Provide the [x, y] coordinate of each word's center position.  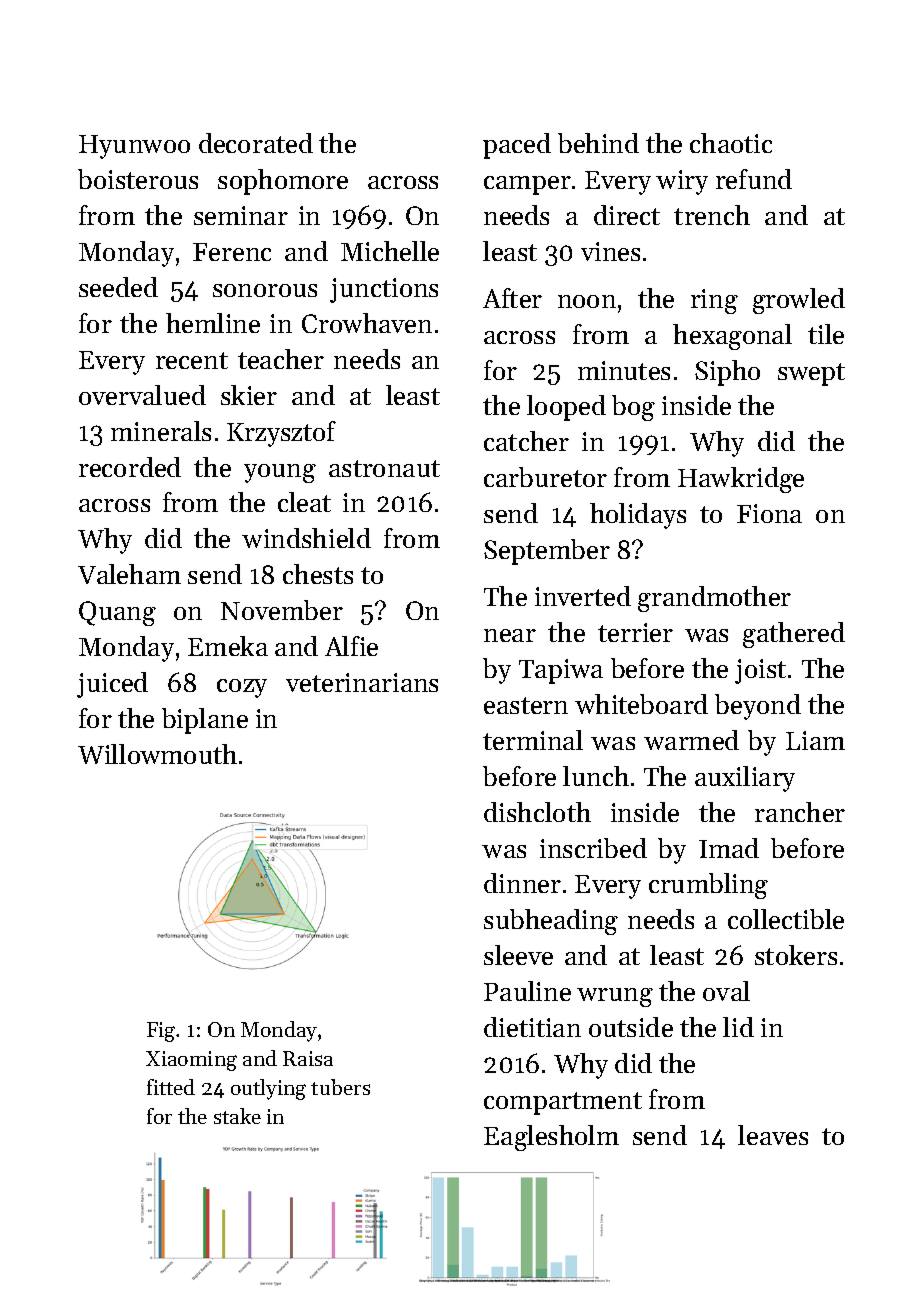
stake [237, 1116]
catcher [526, 441]
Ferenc [232, 252]
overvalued [142, 395]
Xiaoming [191, 1061]
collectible [786, 919]
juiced [112, 685]
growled [799, 301]
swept [811, 374]
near [510, 635]
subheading [551, 922]
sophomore [283, 182]
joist [760, 671]
